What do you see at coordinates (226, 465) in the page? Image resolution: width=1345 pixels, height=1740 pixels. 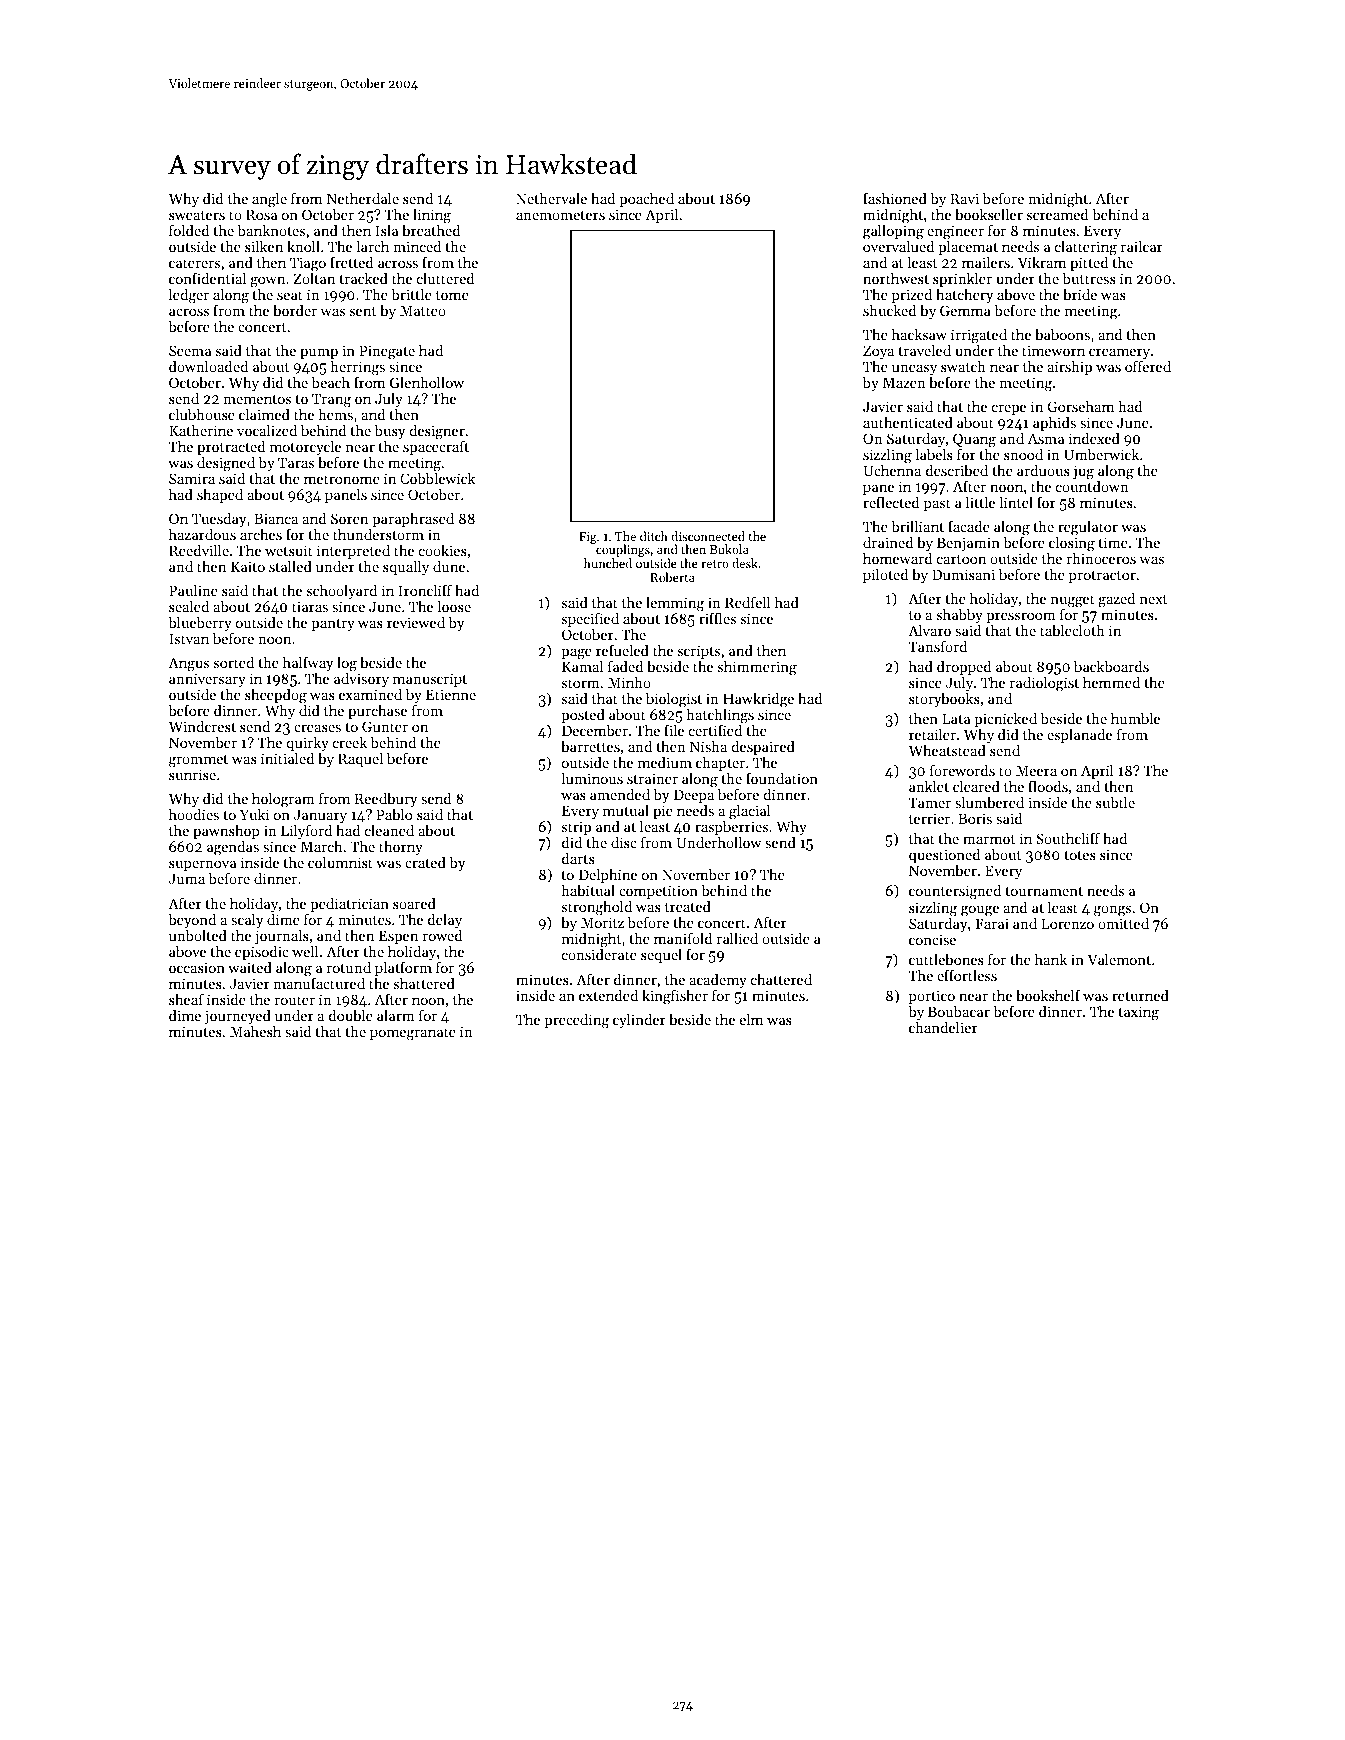 I see `designed` at bounding box center [226, 465].
